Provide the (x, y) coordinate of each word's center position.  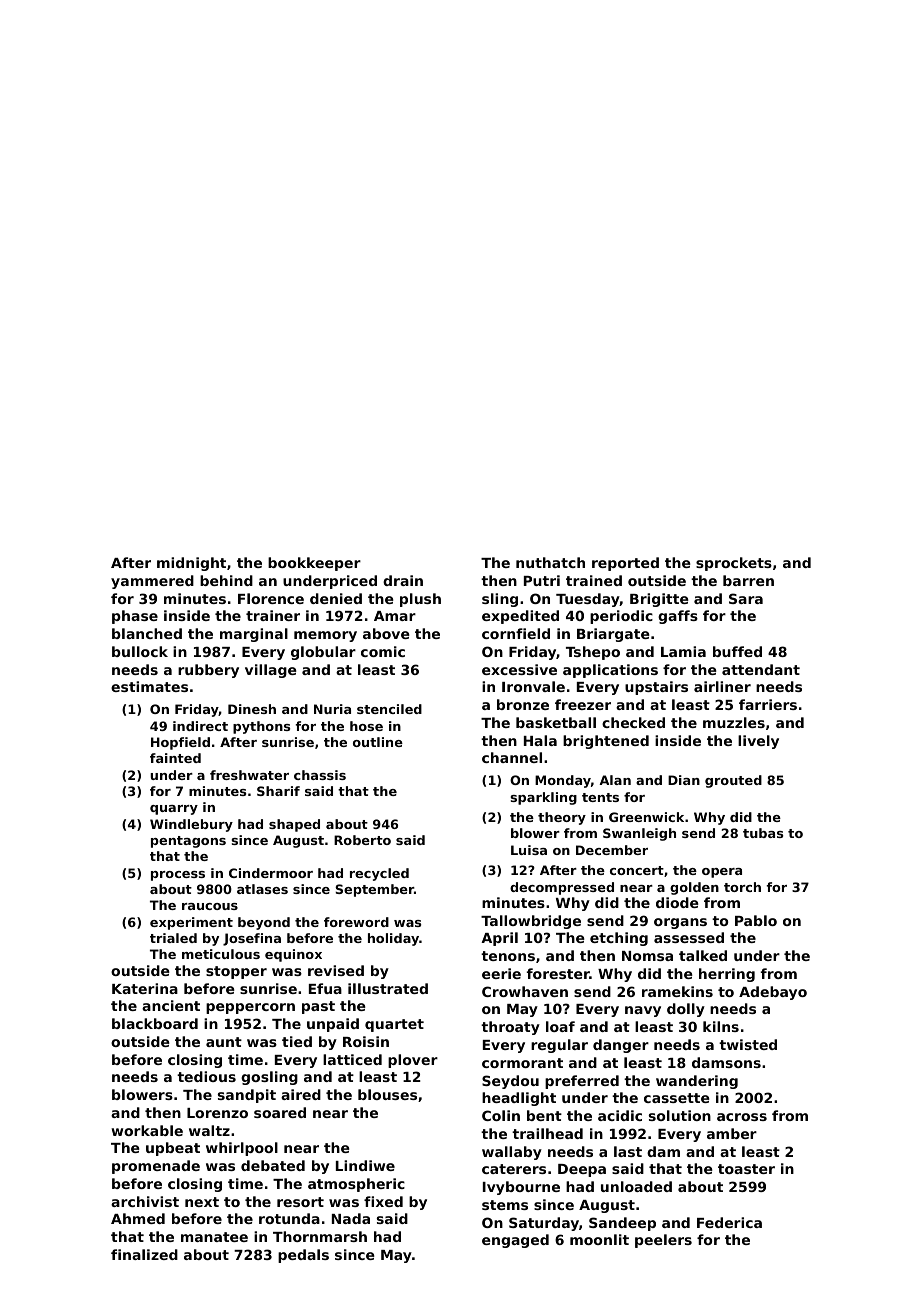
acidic (620, 1115)
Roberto (362, 840)
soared (280, 1112)
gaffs (678, 617)
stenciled (389, 709)
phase (135, 617)
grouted (733, 781)
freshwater (249, 775)
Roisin (366, 1041)
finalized (144, 1254)
